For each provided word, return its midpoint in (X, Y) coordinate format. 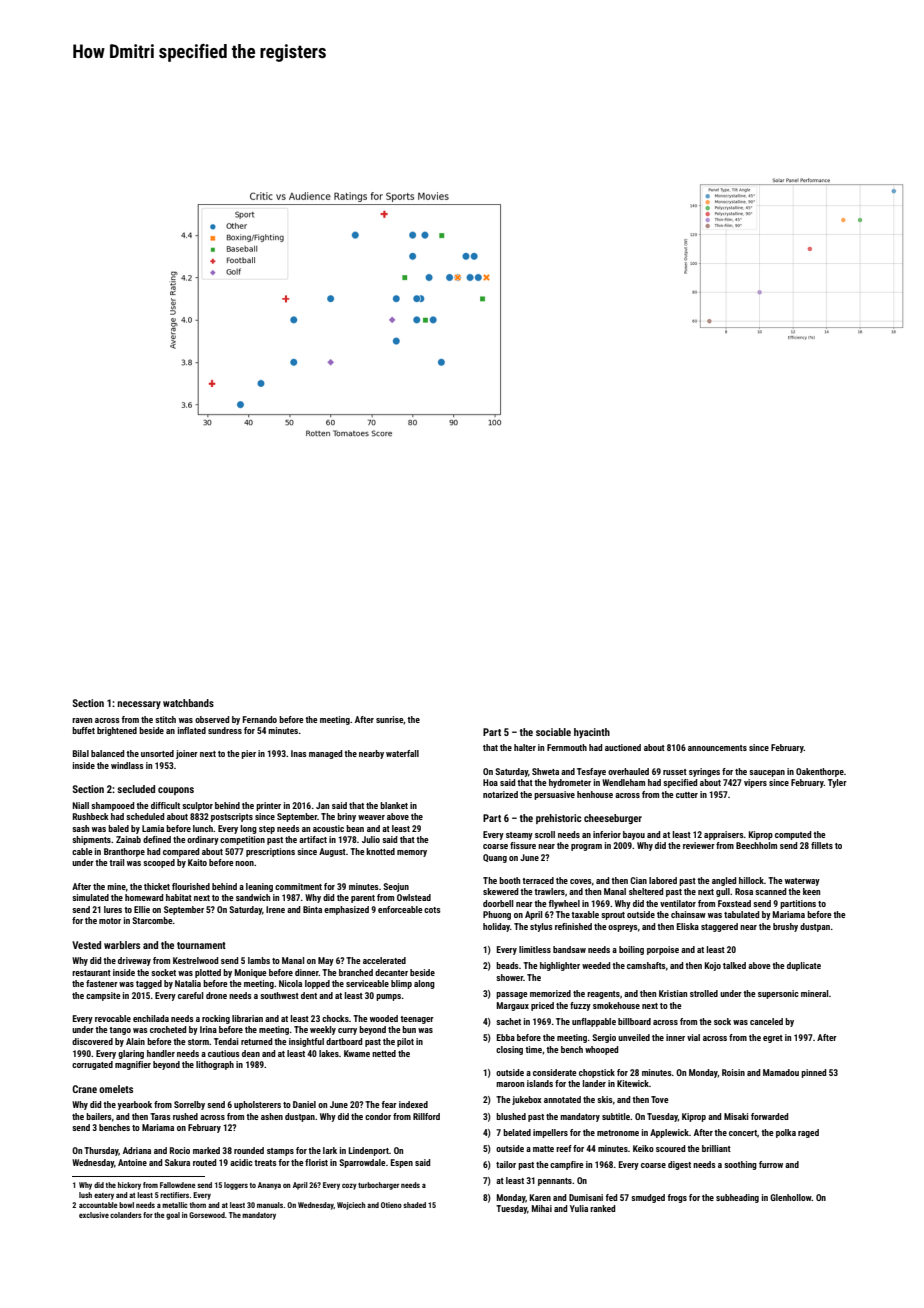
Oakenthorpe (820, 772)
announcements (717, 748)
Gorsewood (207, 1215)
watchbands (188, 703)
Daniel (304, 1104)
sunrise (389, 719)
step (267, 830)
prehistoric (559, 819)
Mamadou (781, 1072)
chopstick (597, 1073)
